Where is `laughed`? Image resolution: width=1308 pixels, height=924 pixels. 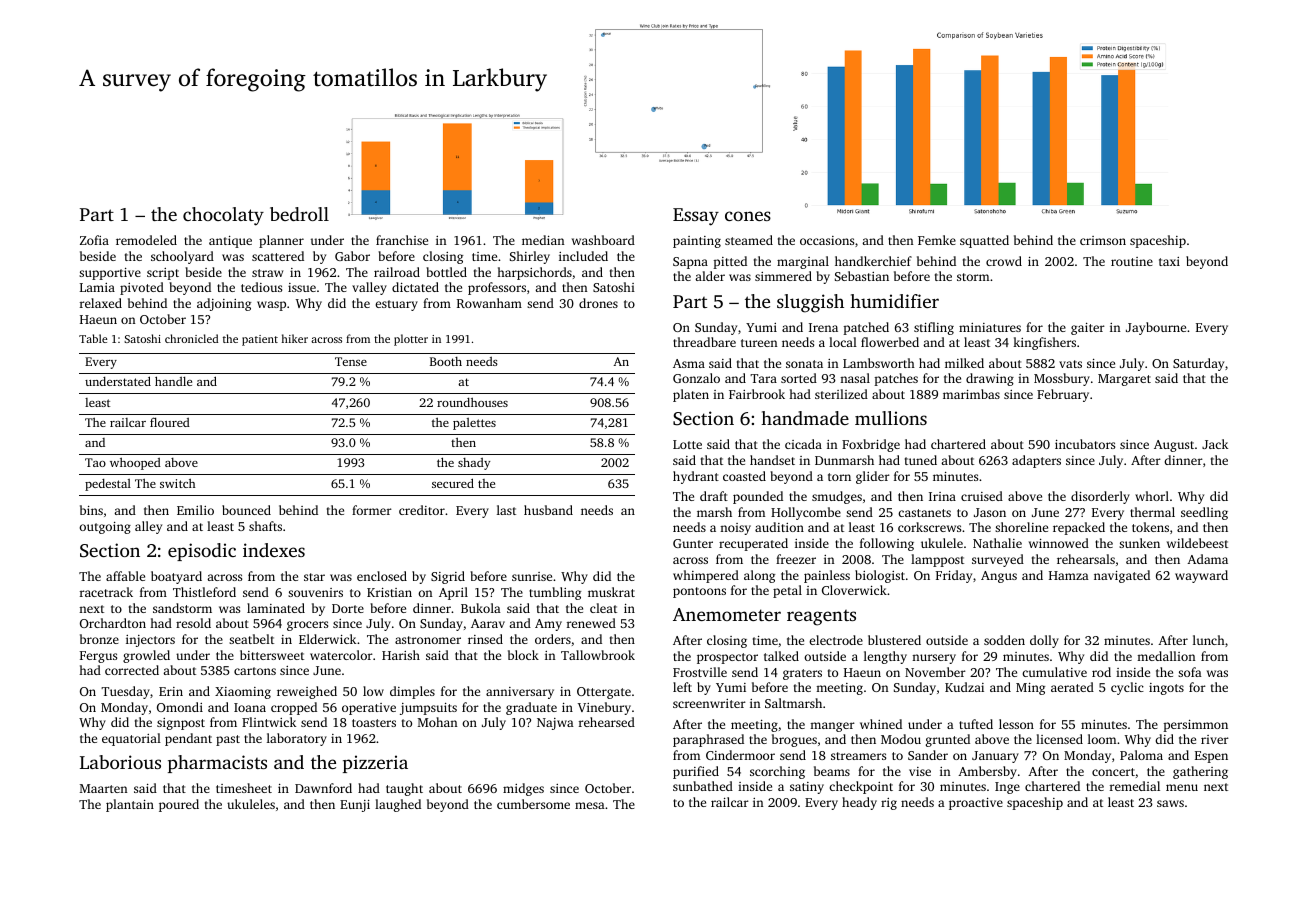 laughed is located at coordinates (398, 805).
